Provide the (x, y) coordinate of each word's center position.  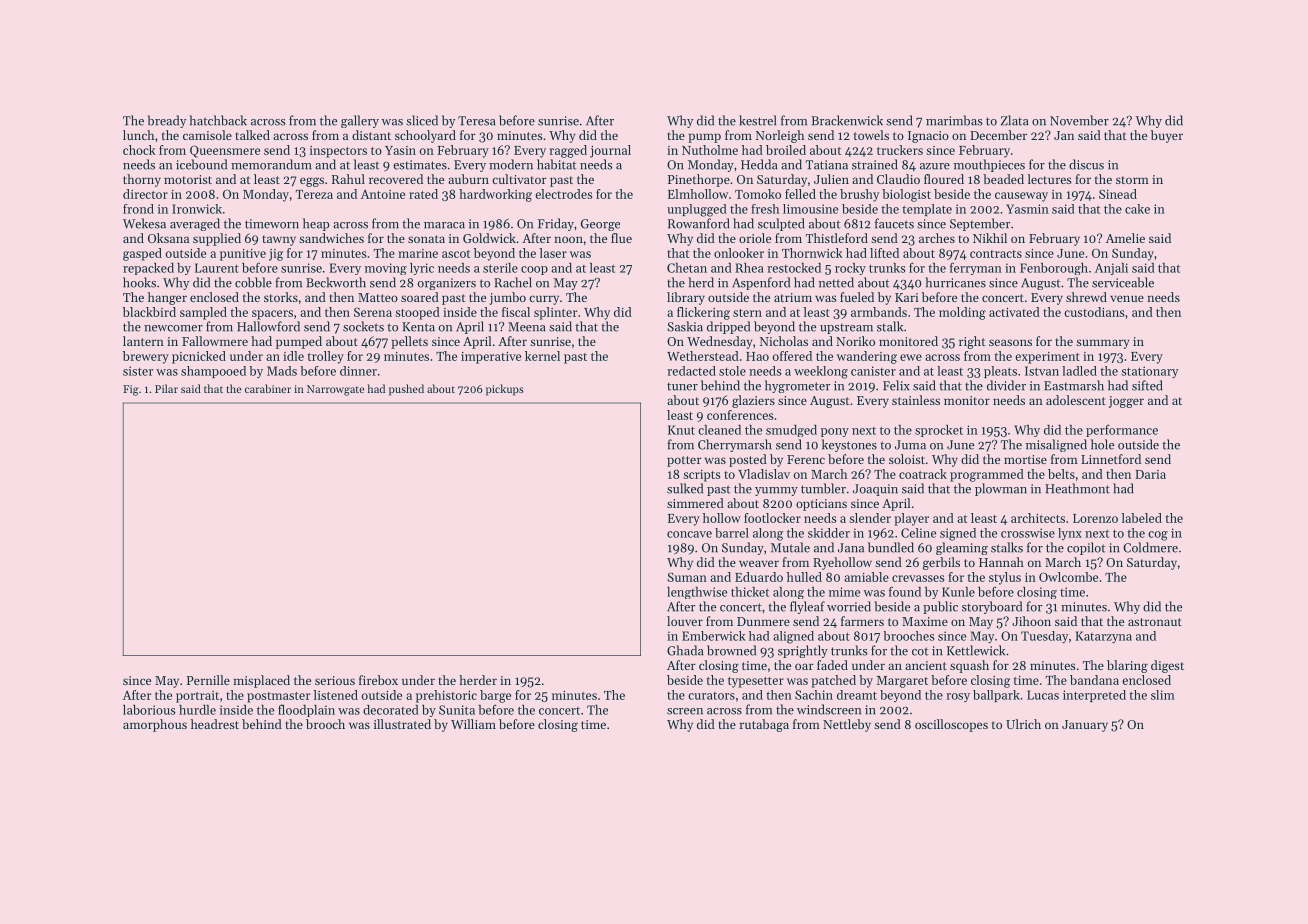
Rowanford (699, 223)
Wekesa (144, 223)
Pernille (208, 680)
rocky (850, 269)
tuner (682, 387)
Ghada (685, 650)
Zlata (1015, 120)
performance (1122, 430)
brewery (146, 357)
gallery (360, 121)
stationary (1149, 372)
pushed (406, 390)
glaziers (753, 401)
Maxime (925, 621)
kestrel (757, 120)
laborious (149, 710)
